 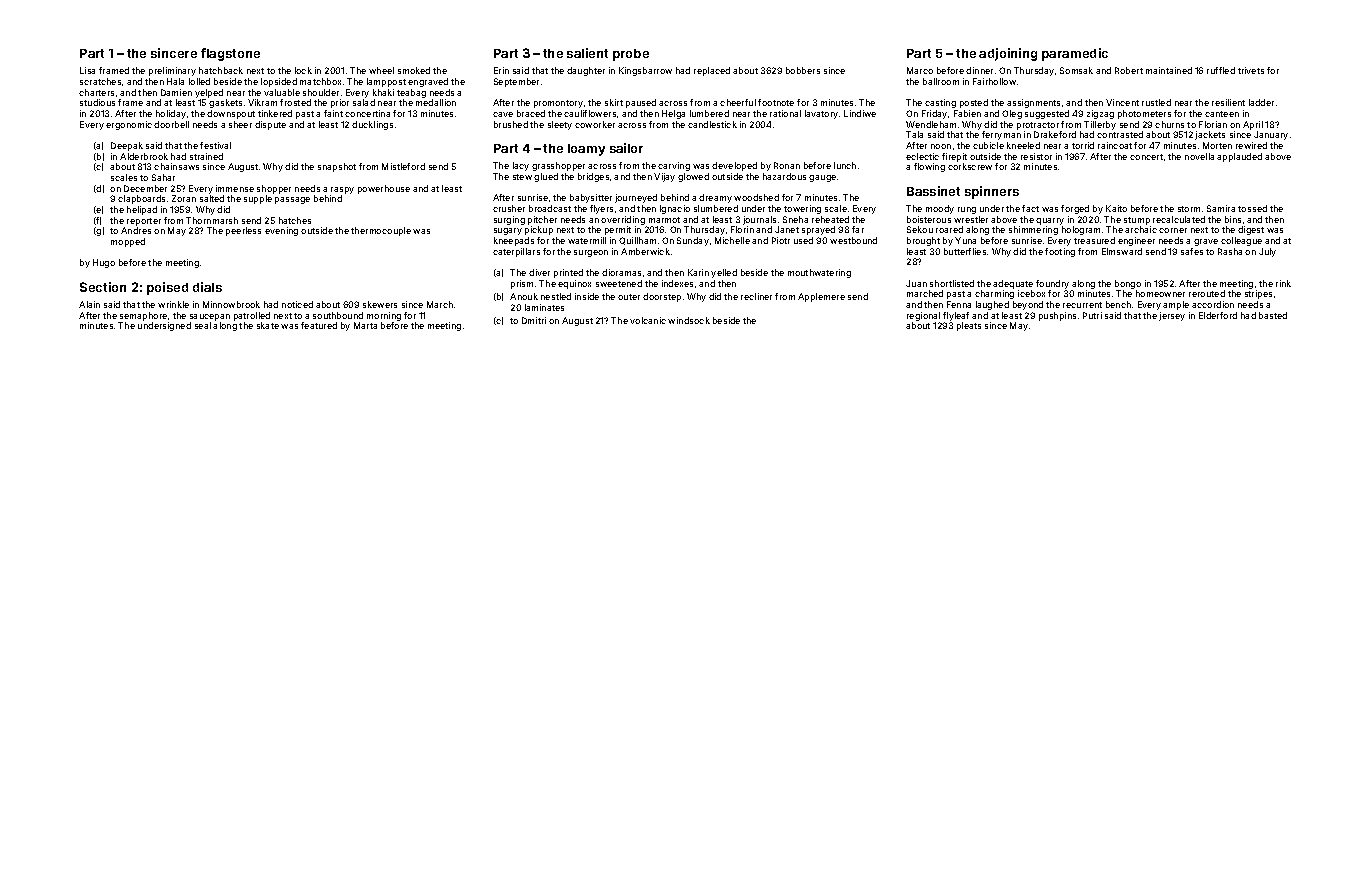 What do you see at coordinates (1233, 219) in the screenshot?
I see `bins` at bounding box center [1233, 219].
